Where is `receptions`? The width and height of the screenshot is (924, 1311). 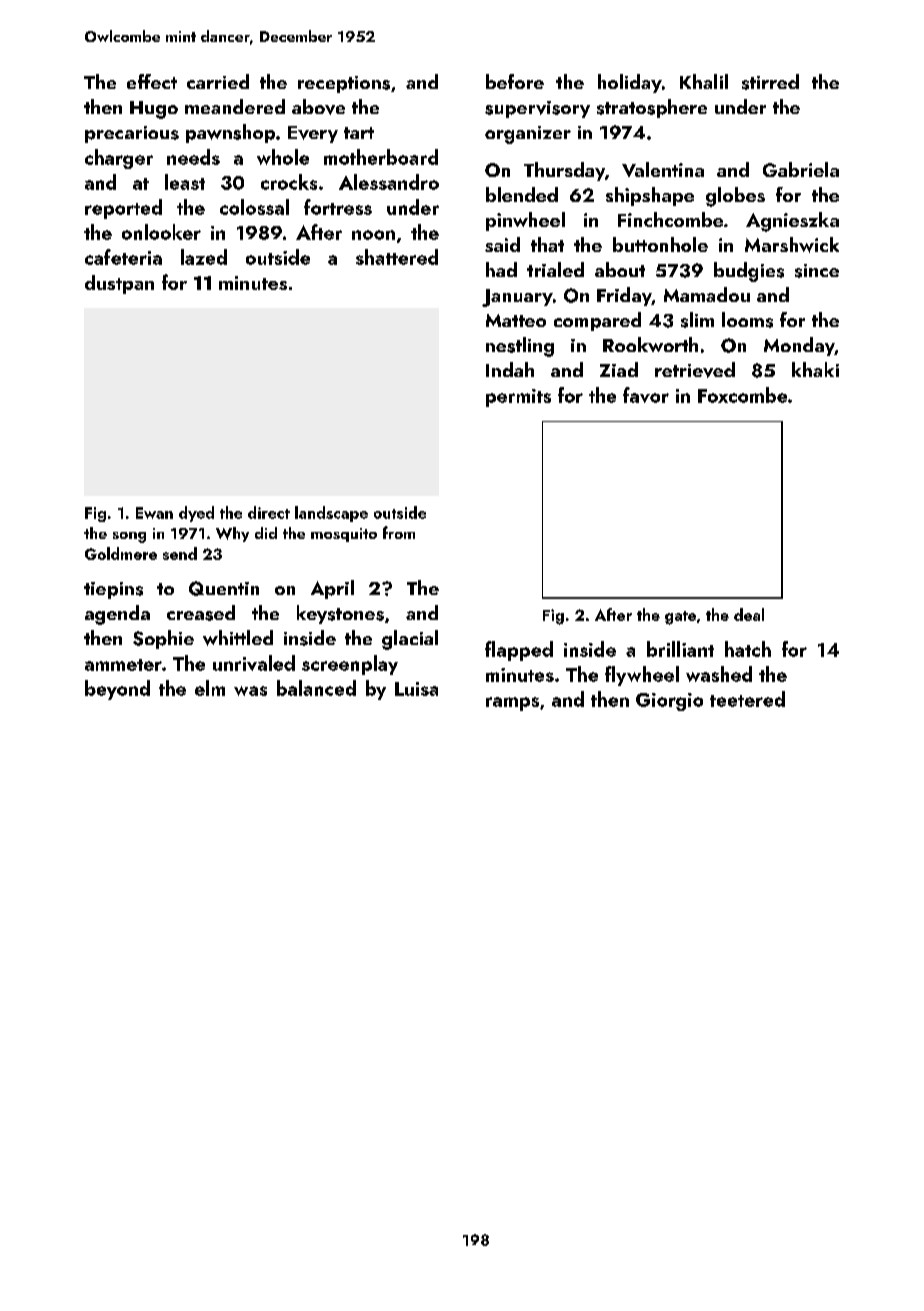 receptions is located at coordinates (344, 84).
